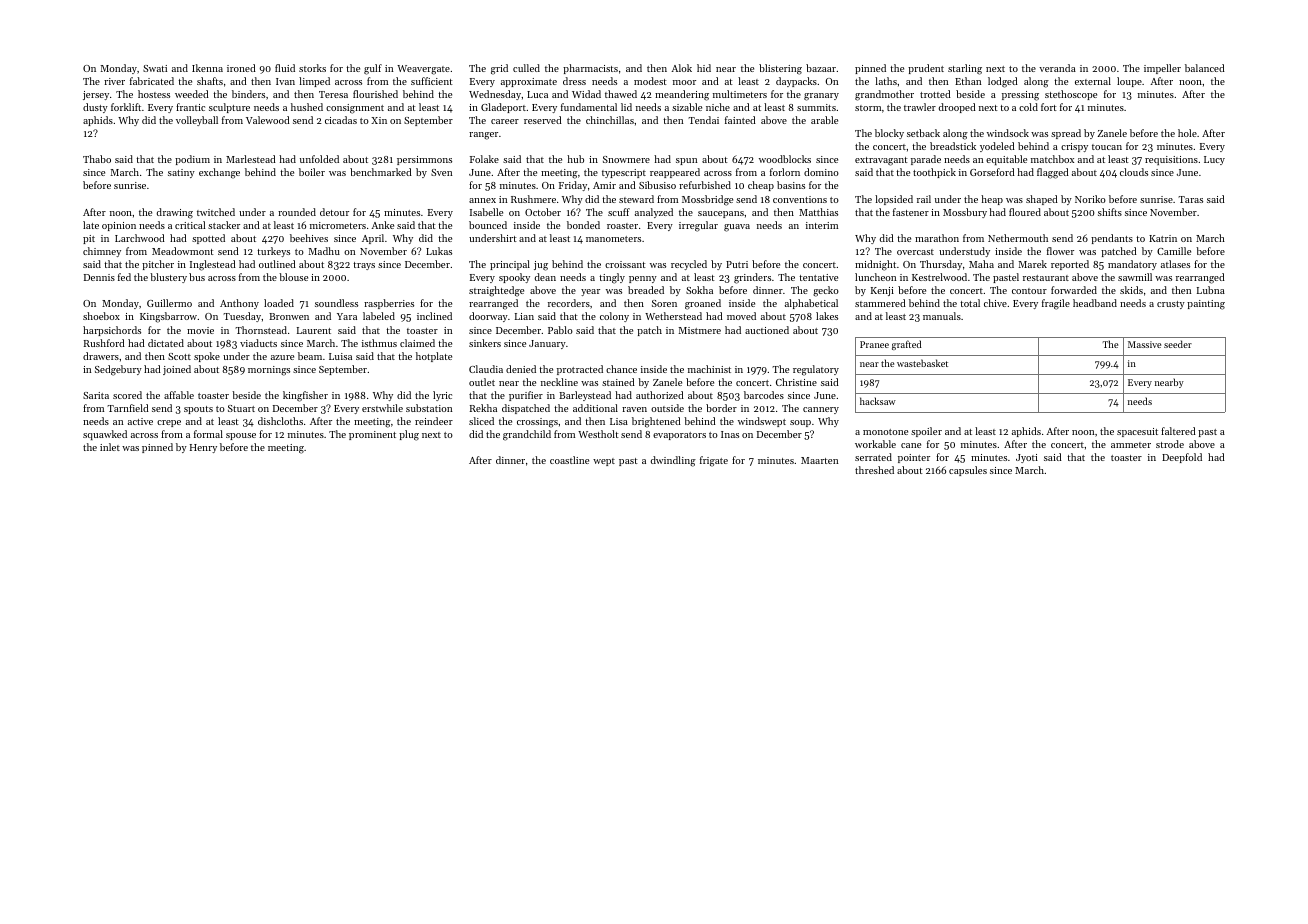  Describe the element at coordinates (312, 68) in the image. I see `storks` at that location.
